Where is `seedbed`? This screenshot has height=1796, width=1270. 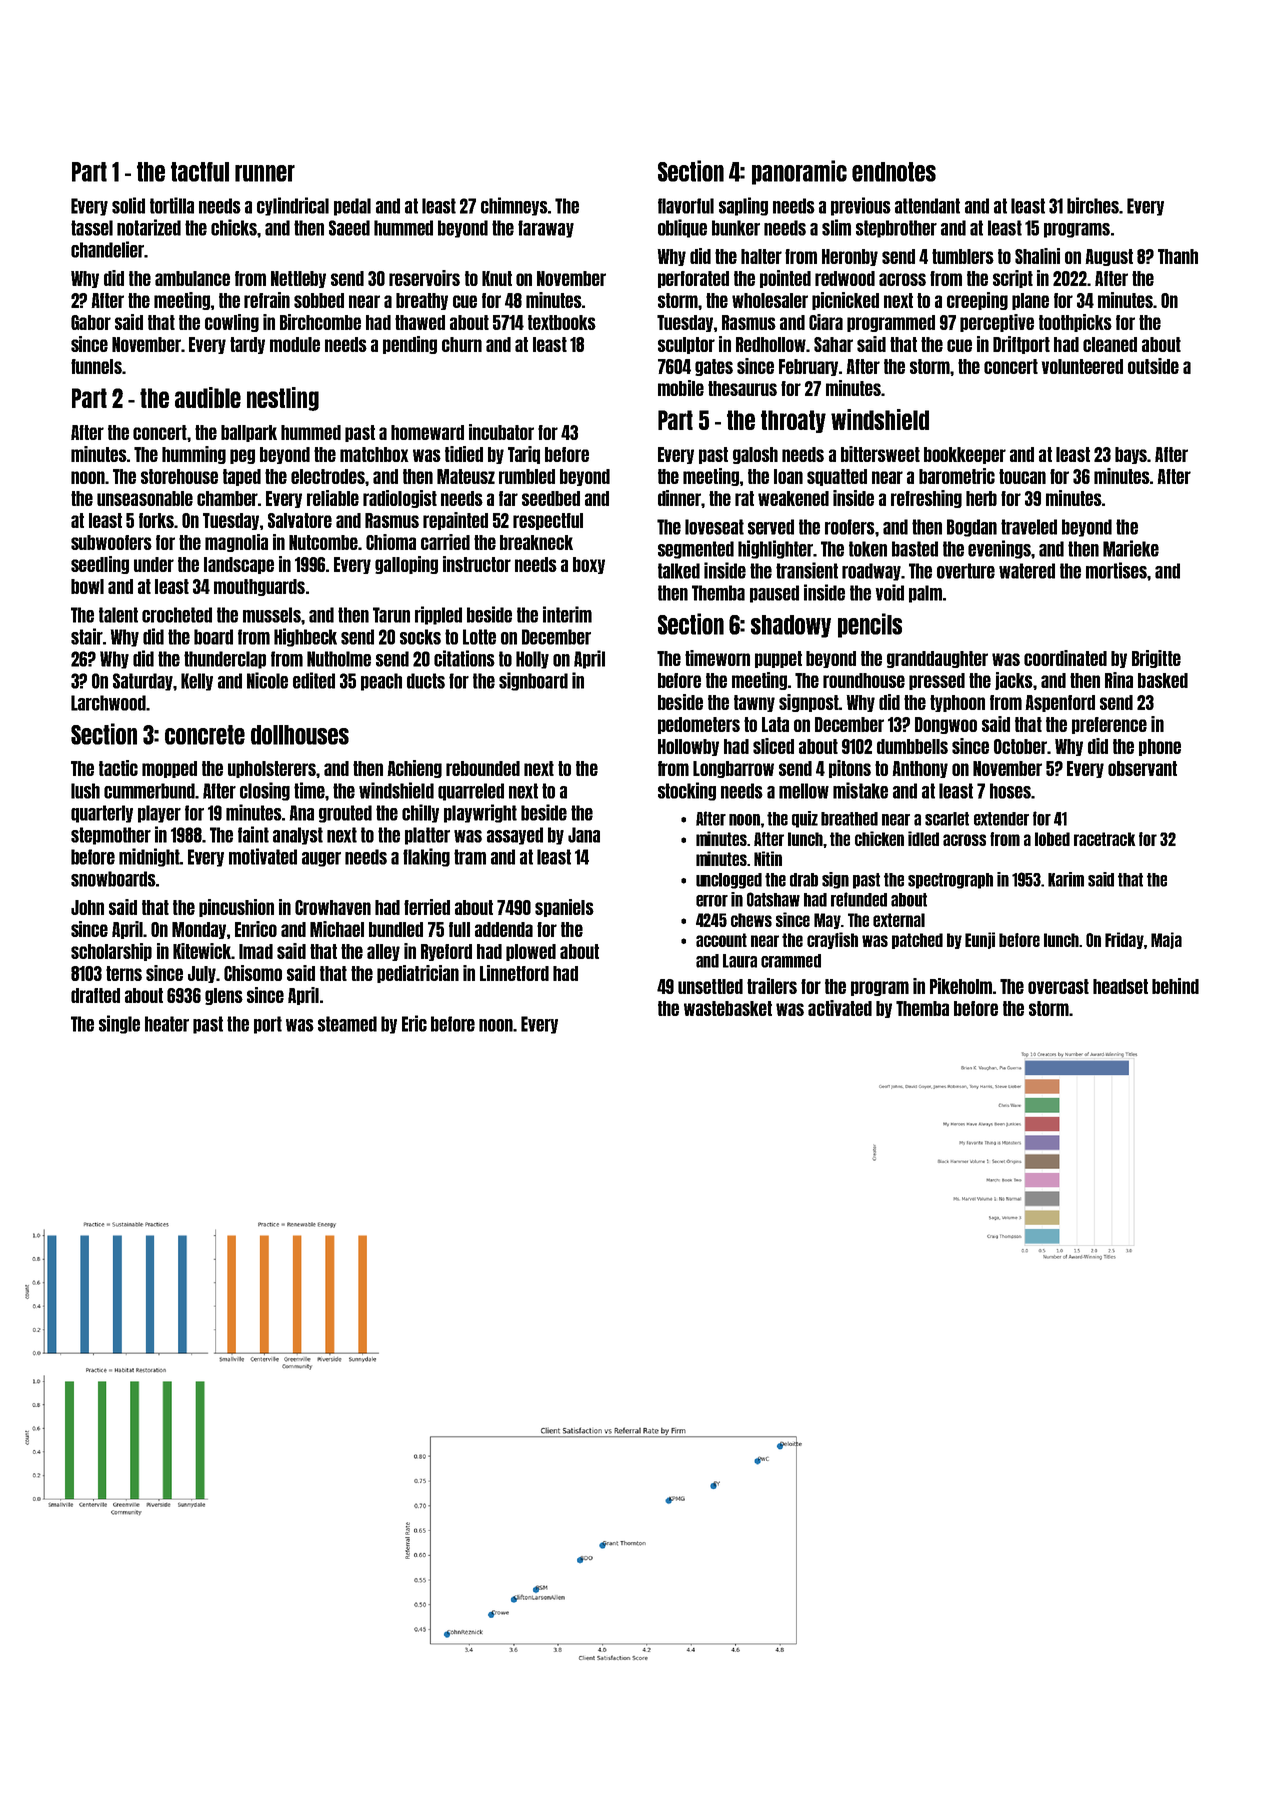
seedbed is located at coordinates (551, 498).
